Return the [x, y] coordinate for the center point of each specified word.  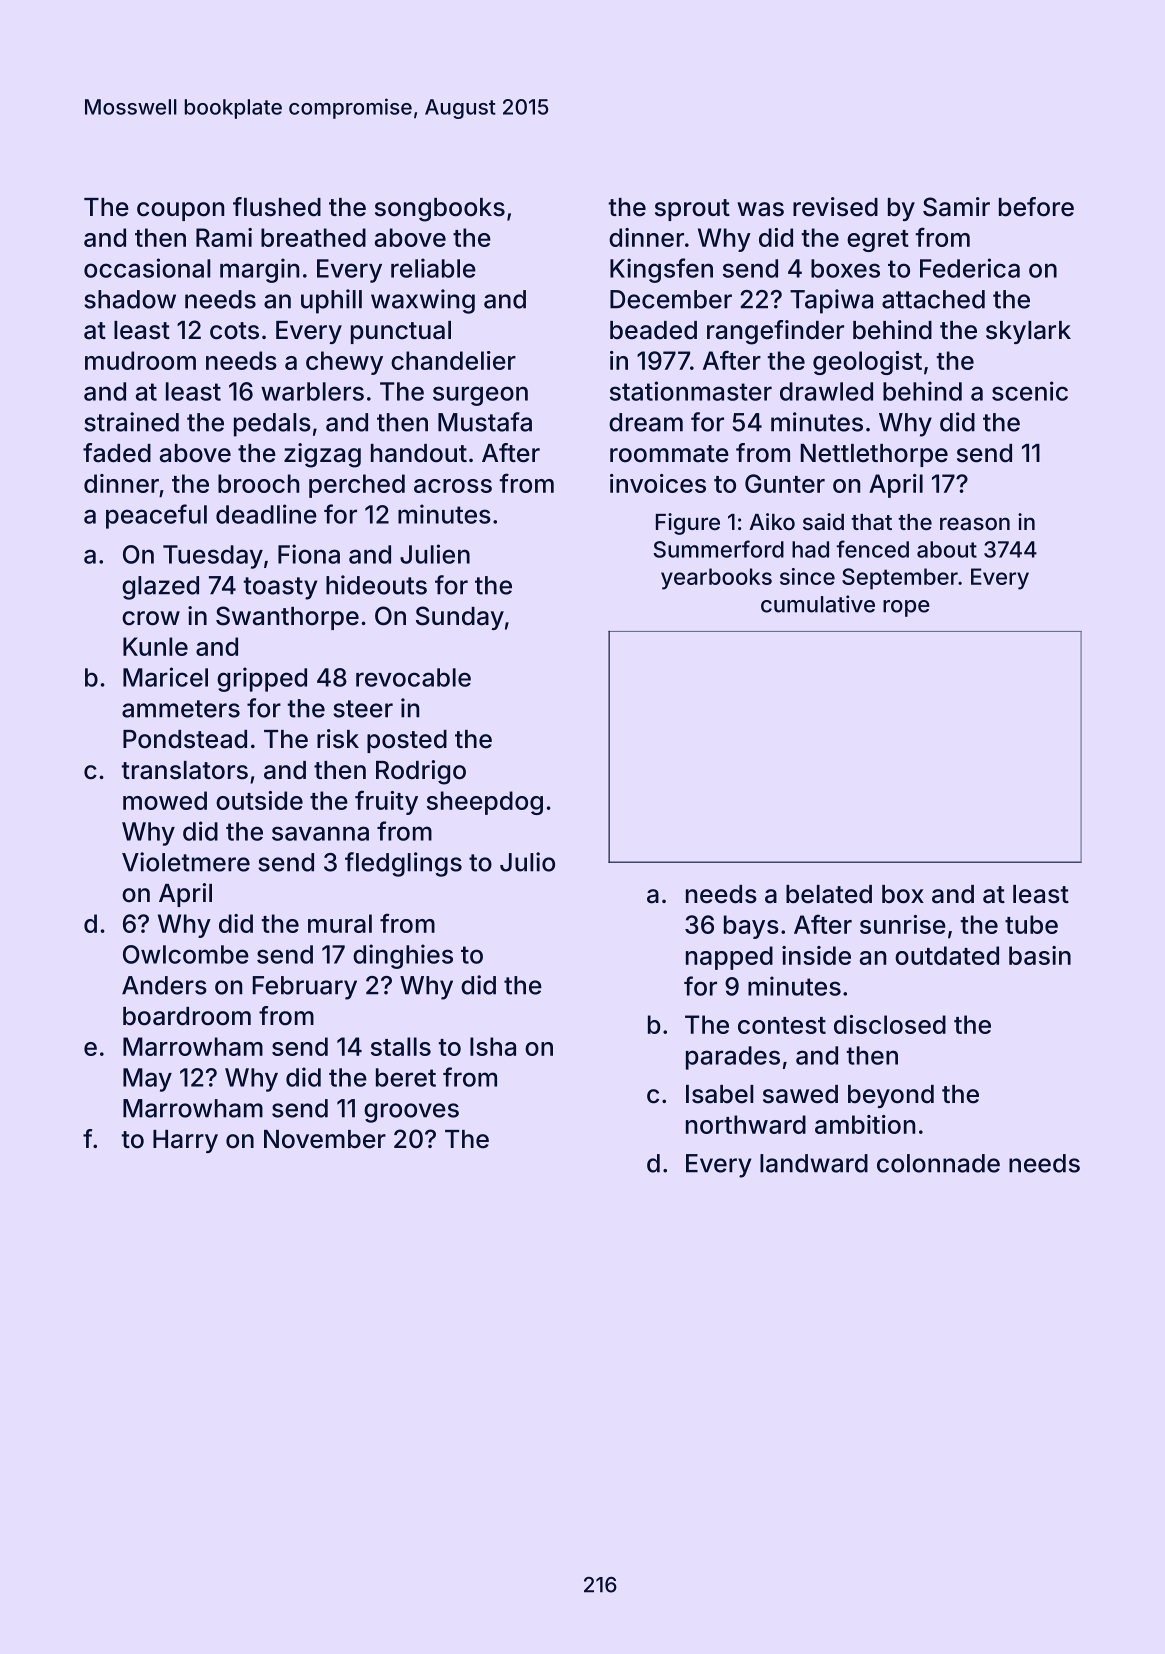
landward [814, 1163]
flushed [277, 207]
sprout [692, 210]
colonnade [938, 1163]
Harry [185, 1141]
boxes [845, 268]
